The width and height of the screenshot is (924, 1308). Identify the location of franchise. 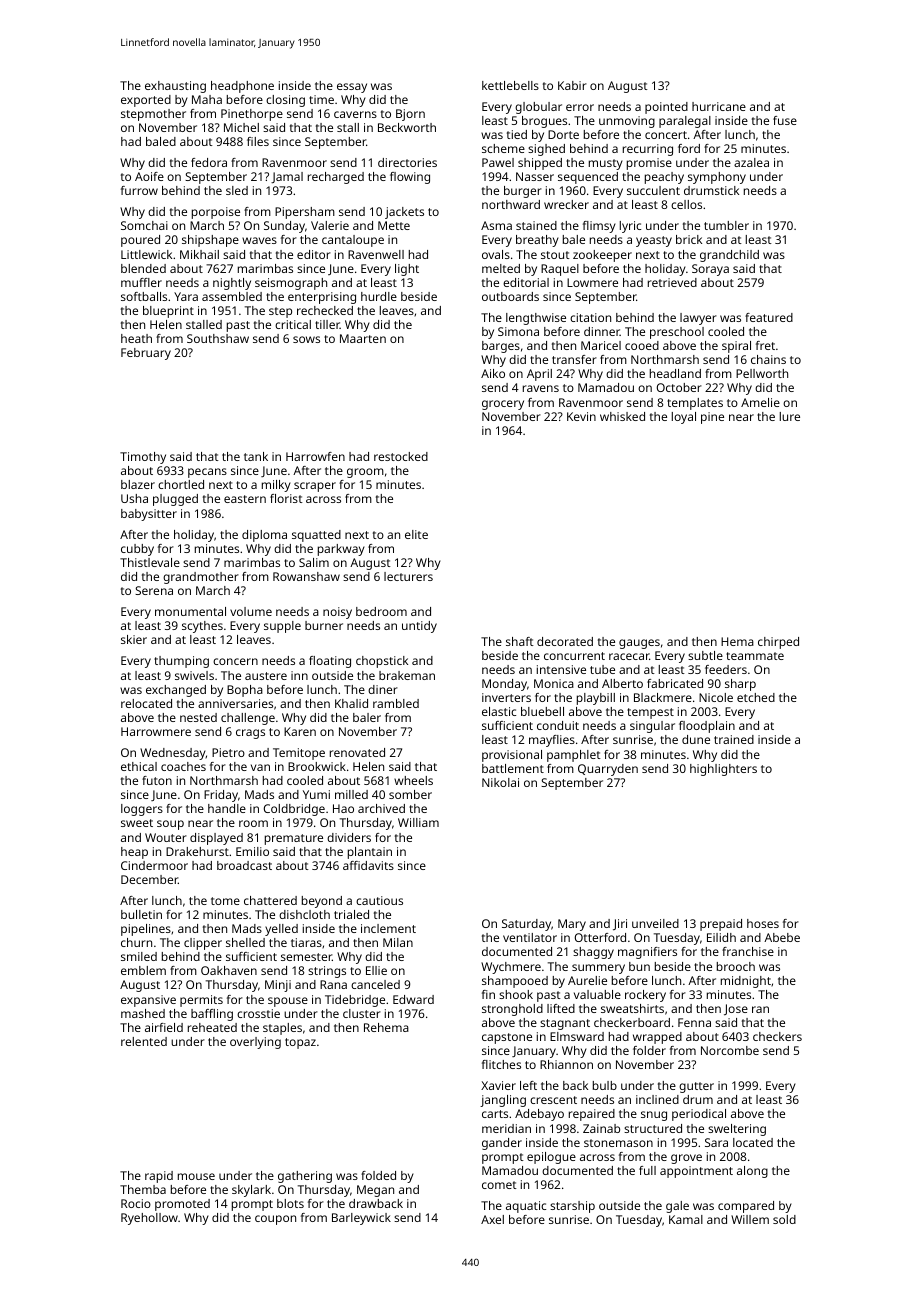
(748, 951).
